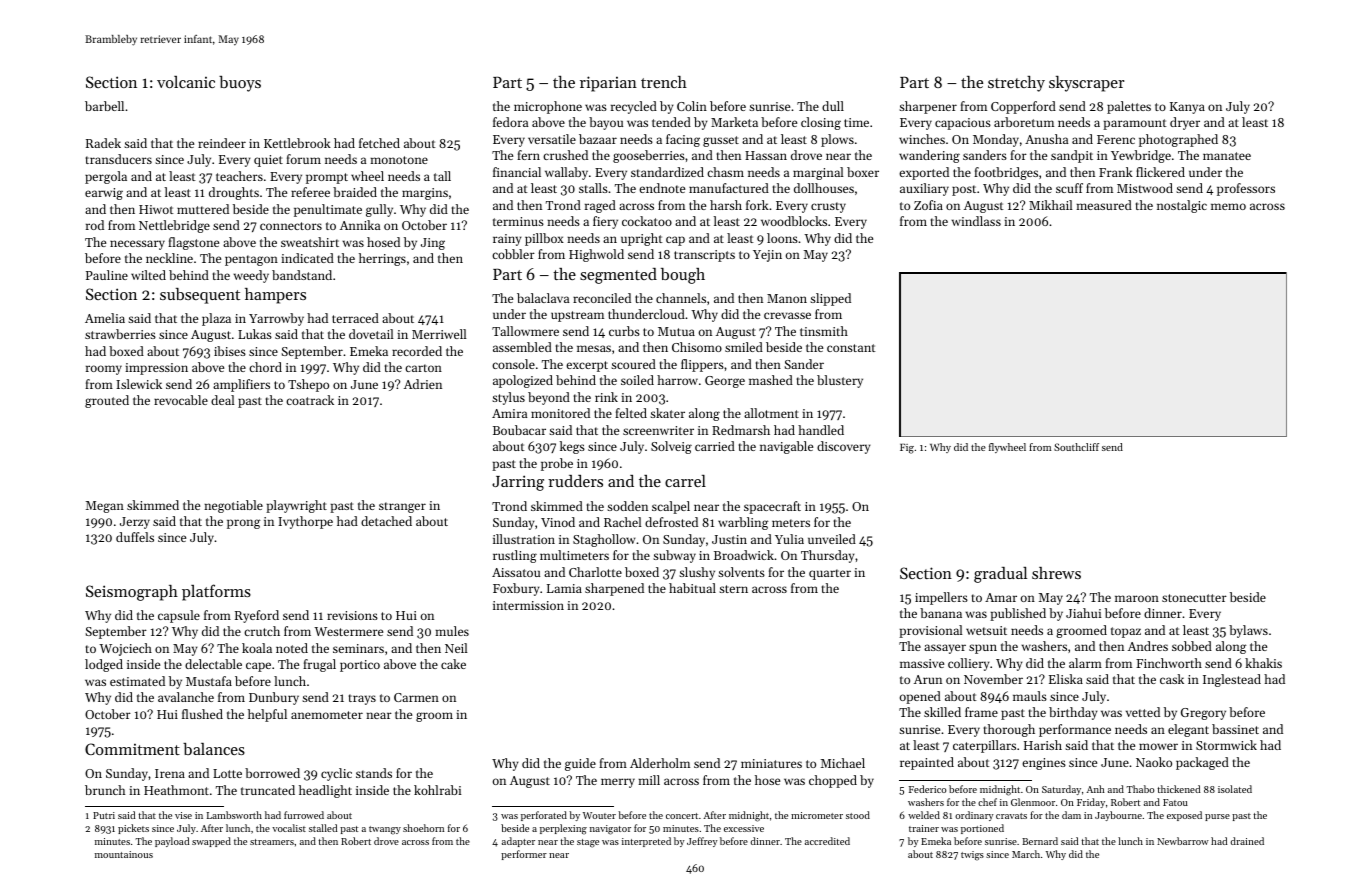 The height and width of the page is (887, 1372). What do you see at coordinates (623, 522) in the page?
I see `Rachel` at bounding box center [623, 522].
